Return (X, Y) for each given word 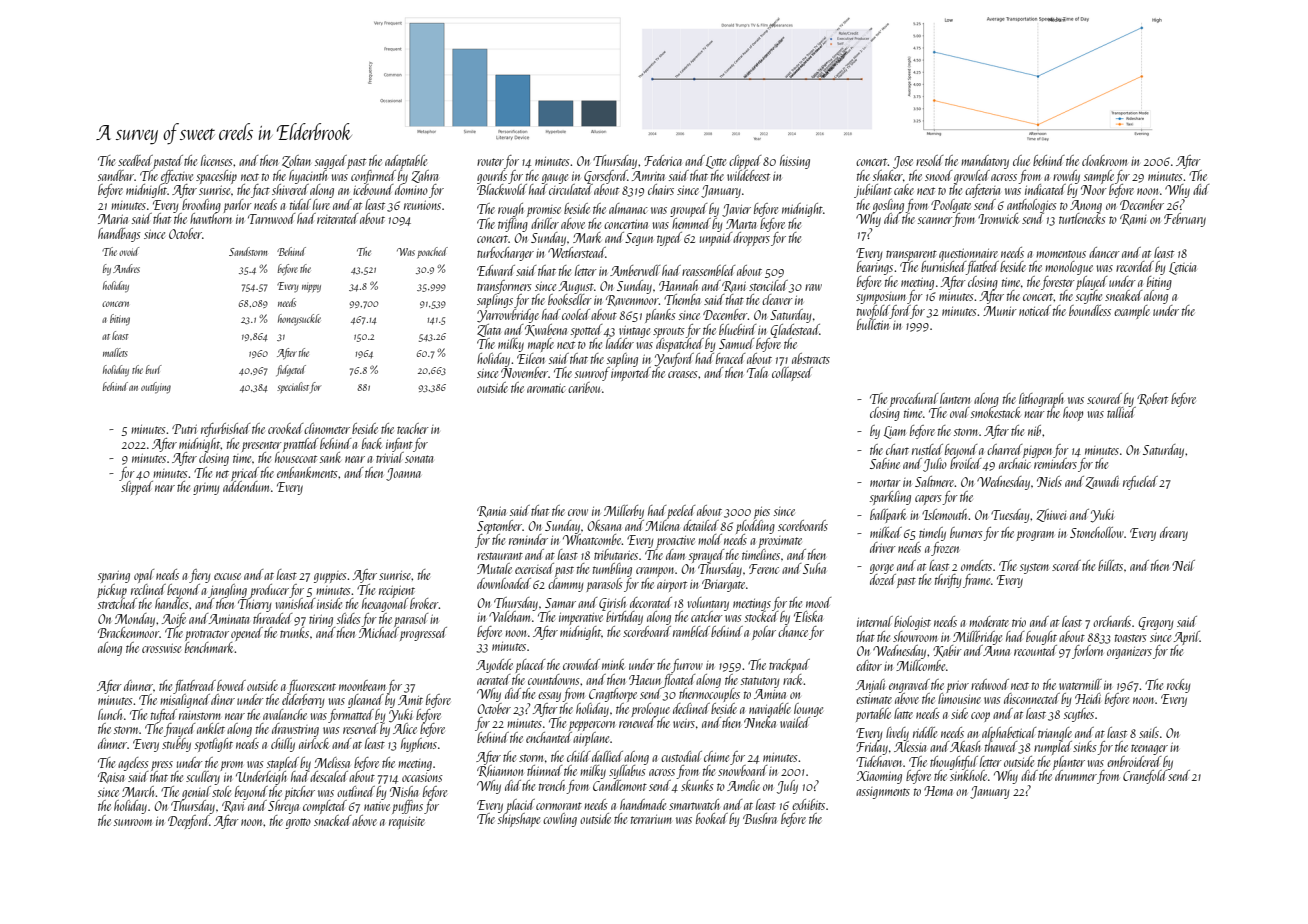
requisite (407, 823)
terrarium (651, 819)
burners (966, 532)
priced (245, 474)
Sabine (885, 463)
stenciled (769, 286)
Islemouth (945, 514)
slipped (137, 488)
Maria (113, 219)
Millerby (624, 512)
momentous (1061, 254)
